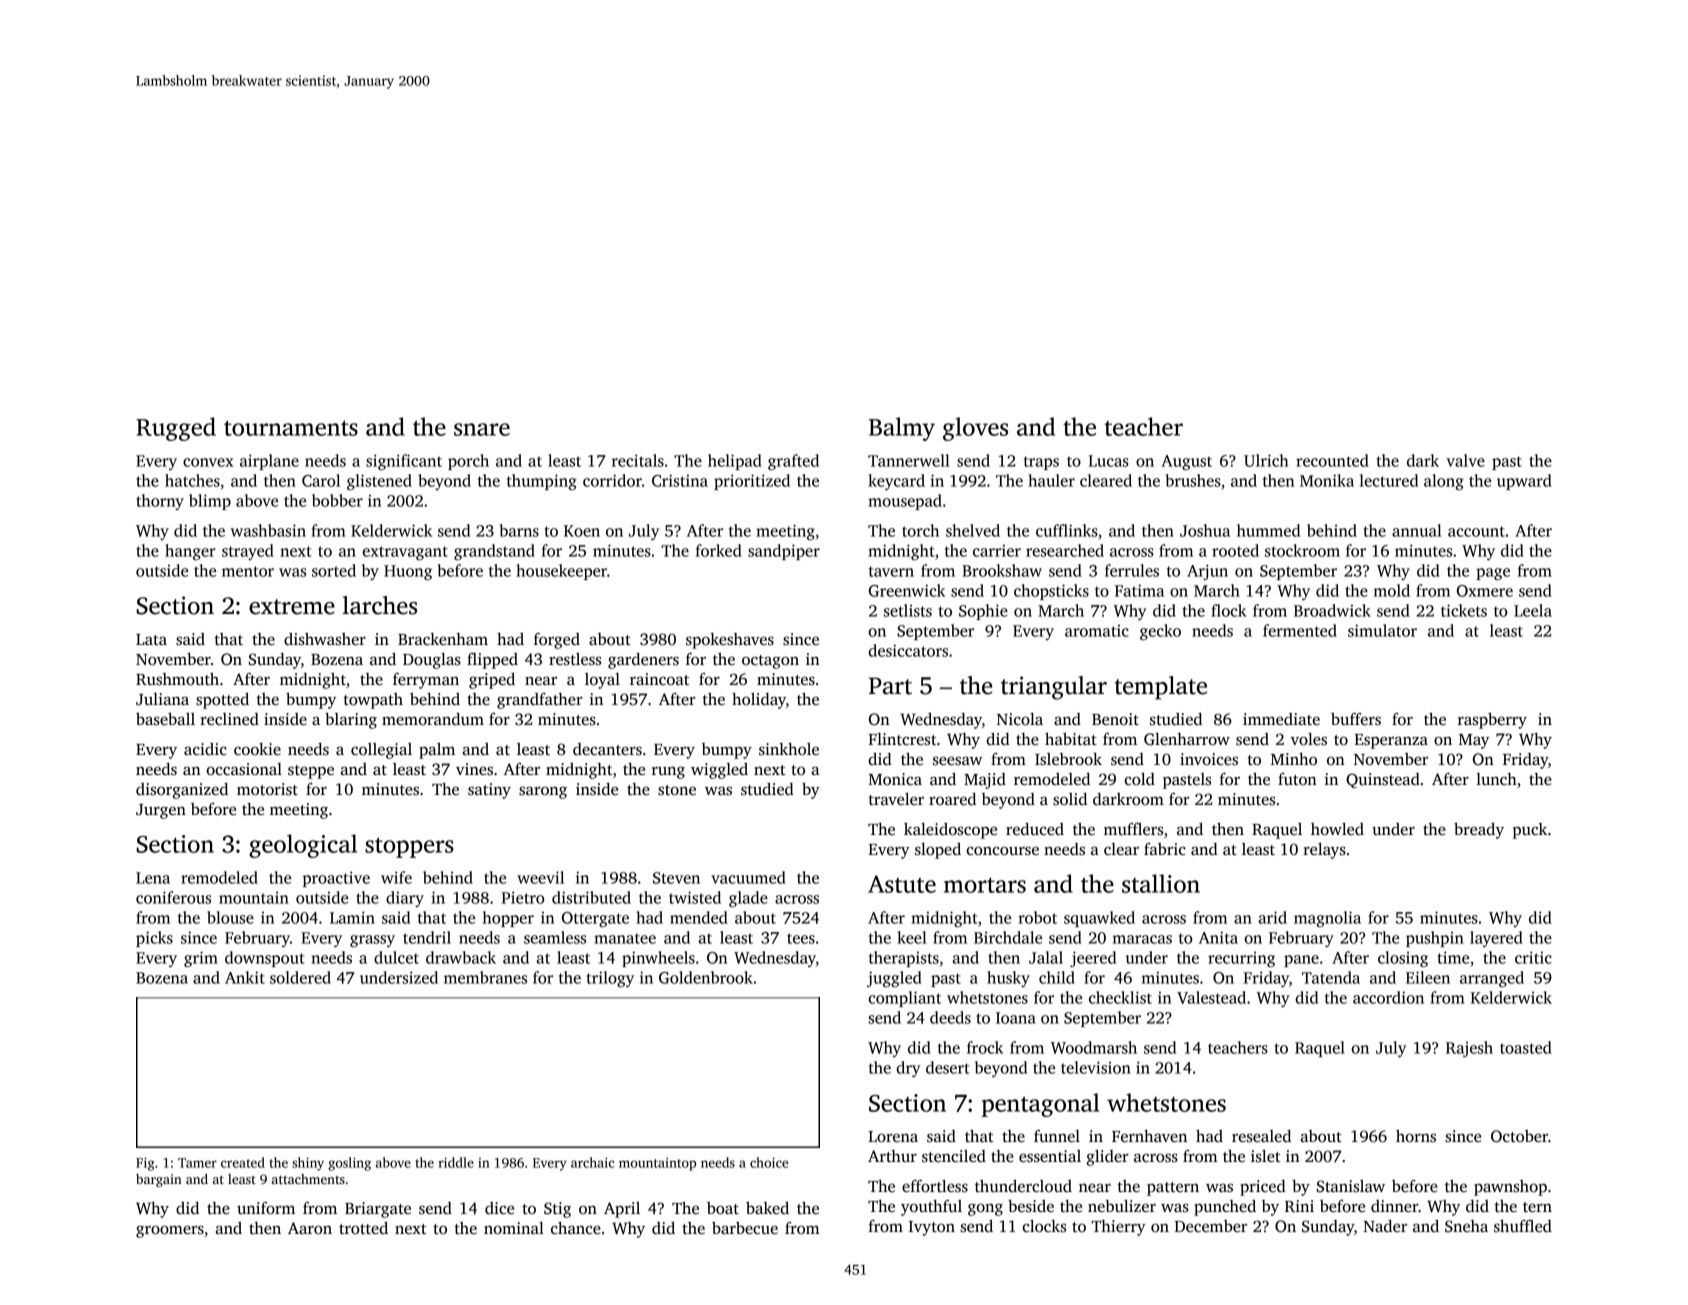 The width and height of the screenshot is (1688, 1305). I want to click on solid, so click(1070, 799).
